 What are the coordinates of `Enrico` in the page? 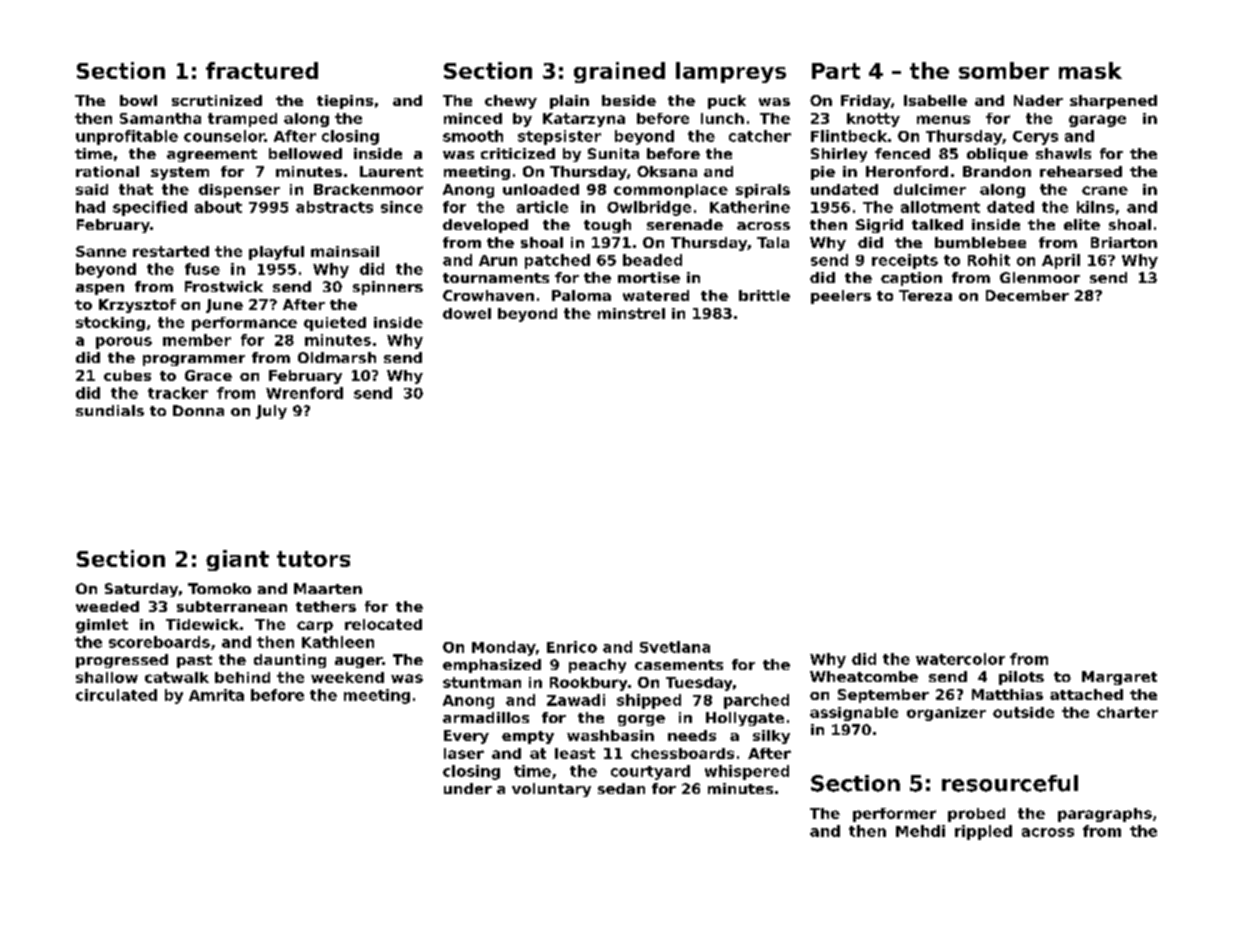 It's located at (572, 647).
